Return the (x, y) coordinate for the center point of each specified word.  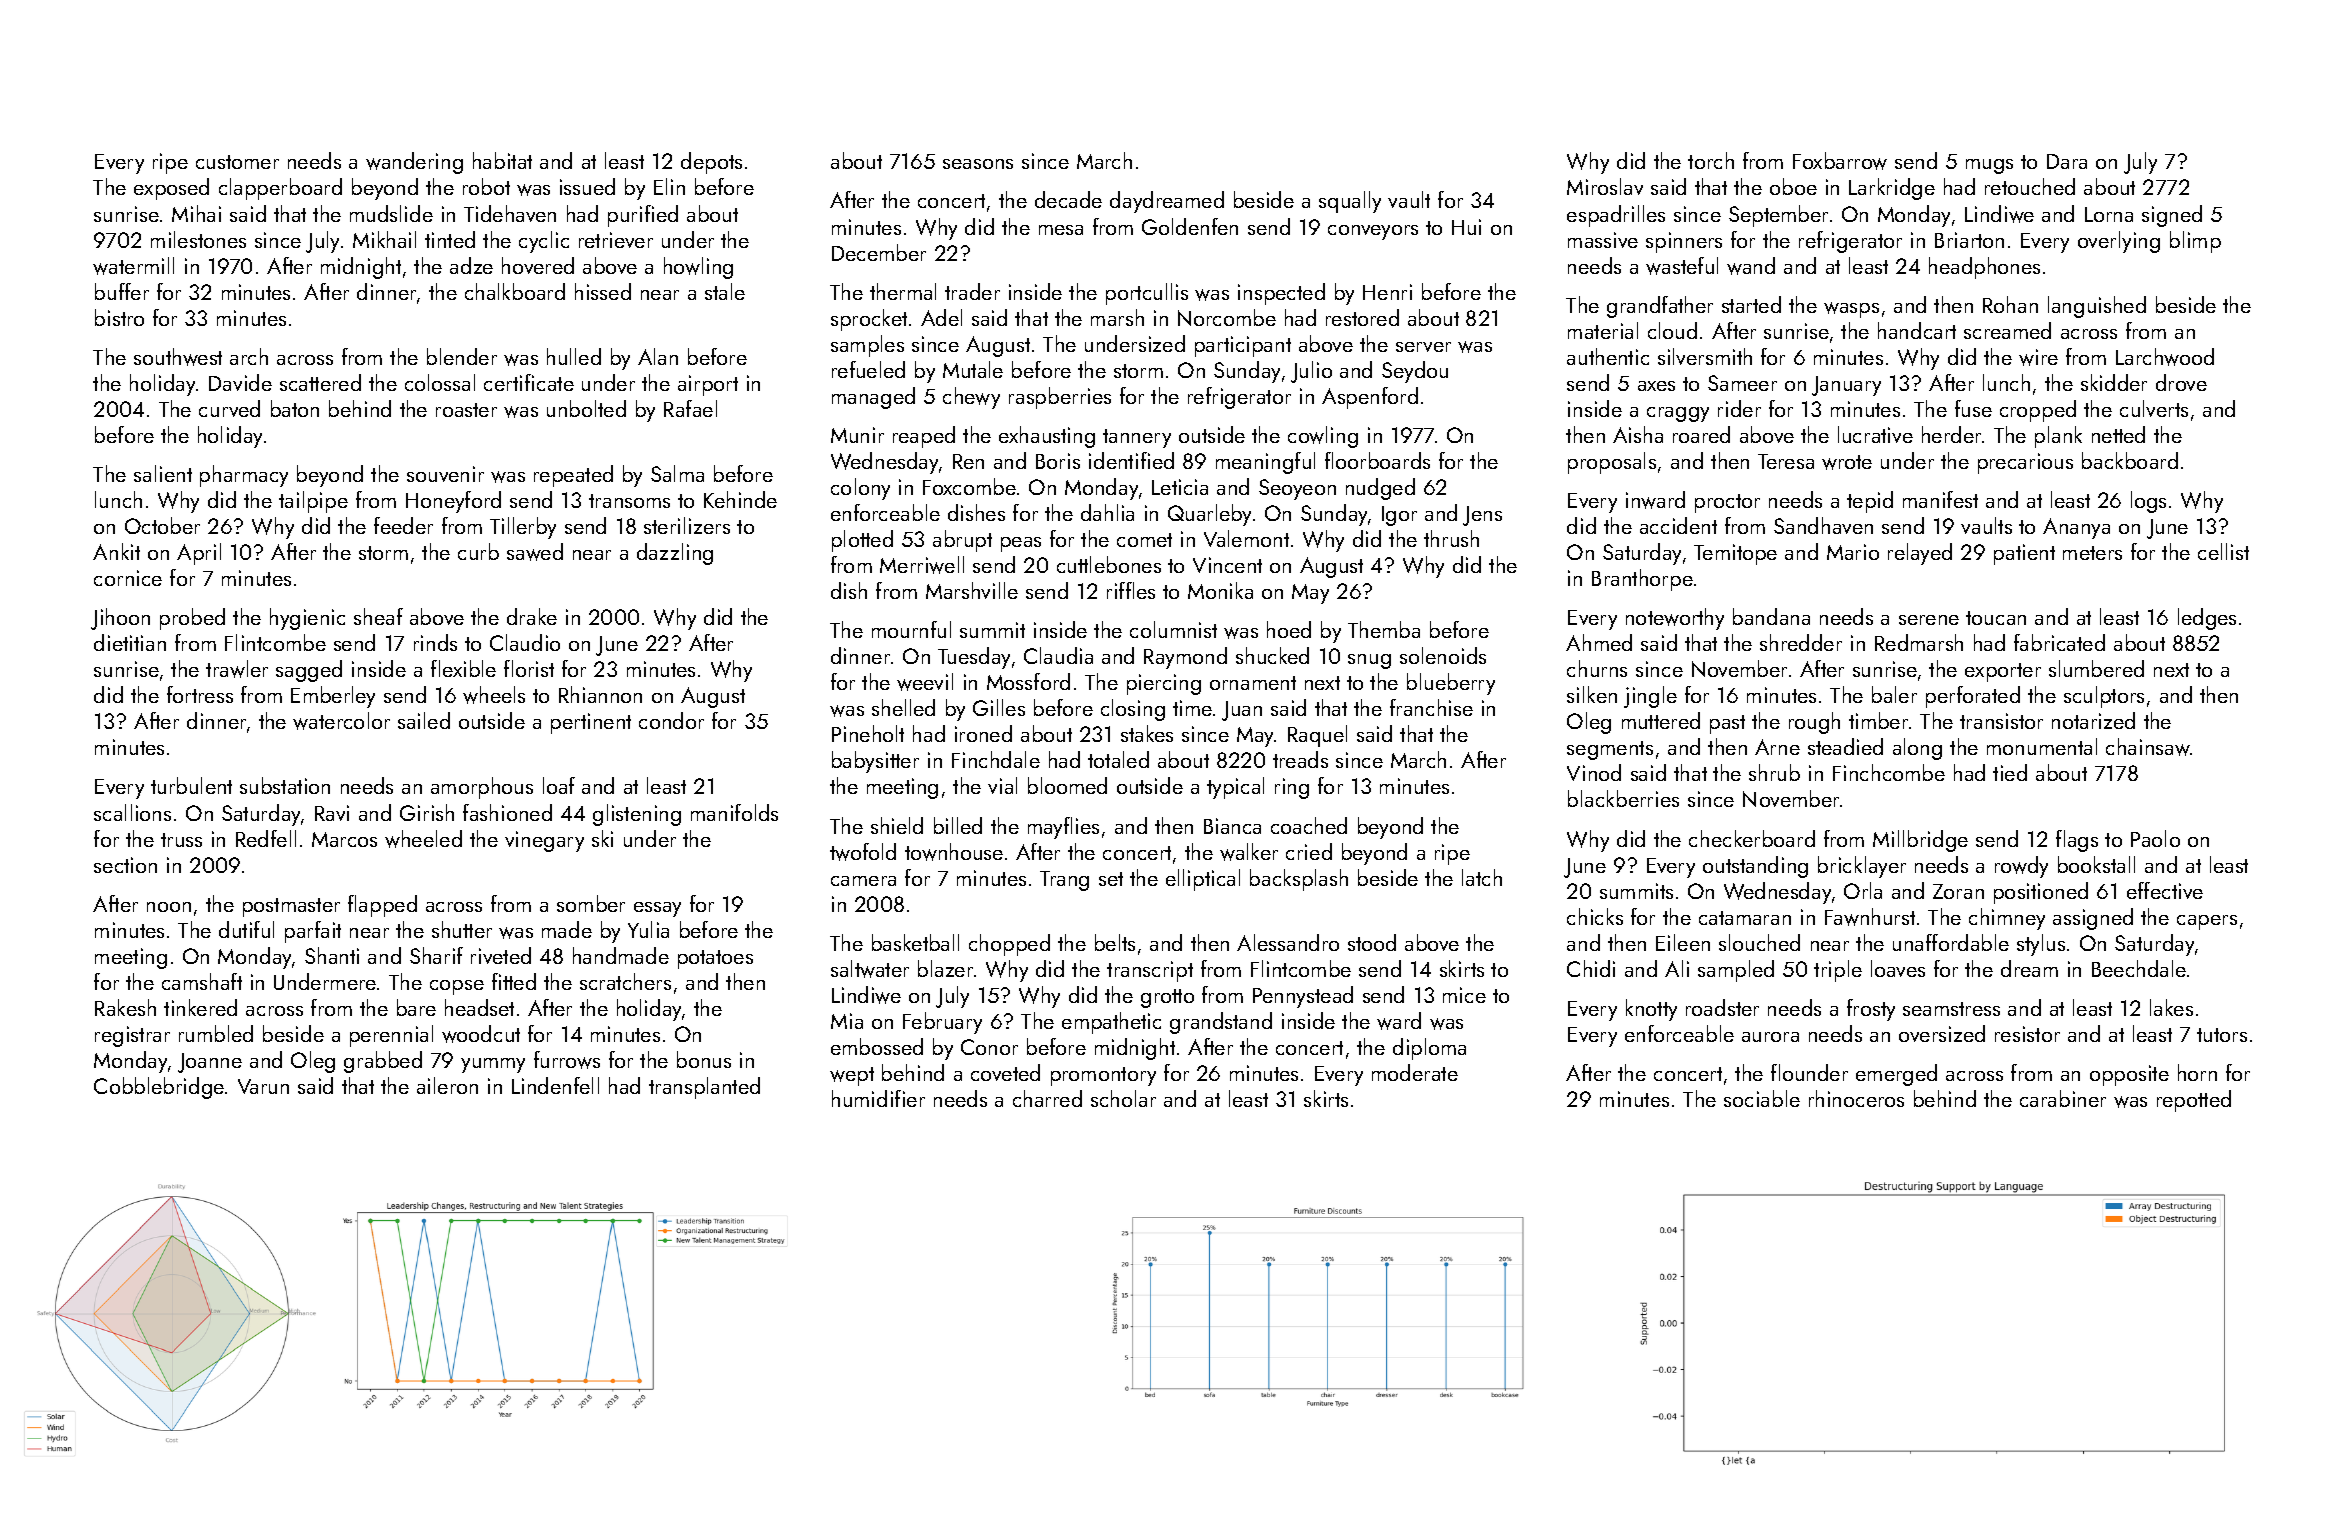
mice (1464, 995)
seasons (978, 164)
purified (643, 216)
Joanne (210, 1063)
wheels (494, 695)
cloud (1672, 330)
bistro (119, 317)
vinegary (544, 841)
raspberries (1060, 398)
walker (1249, 852)
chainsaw (2148, 747)
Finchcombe (1889, 772)
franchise (1431, 707)
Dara (2067, 161)
